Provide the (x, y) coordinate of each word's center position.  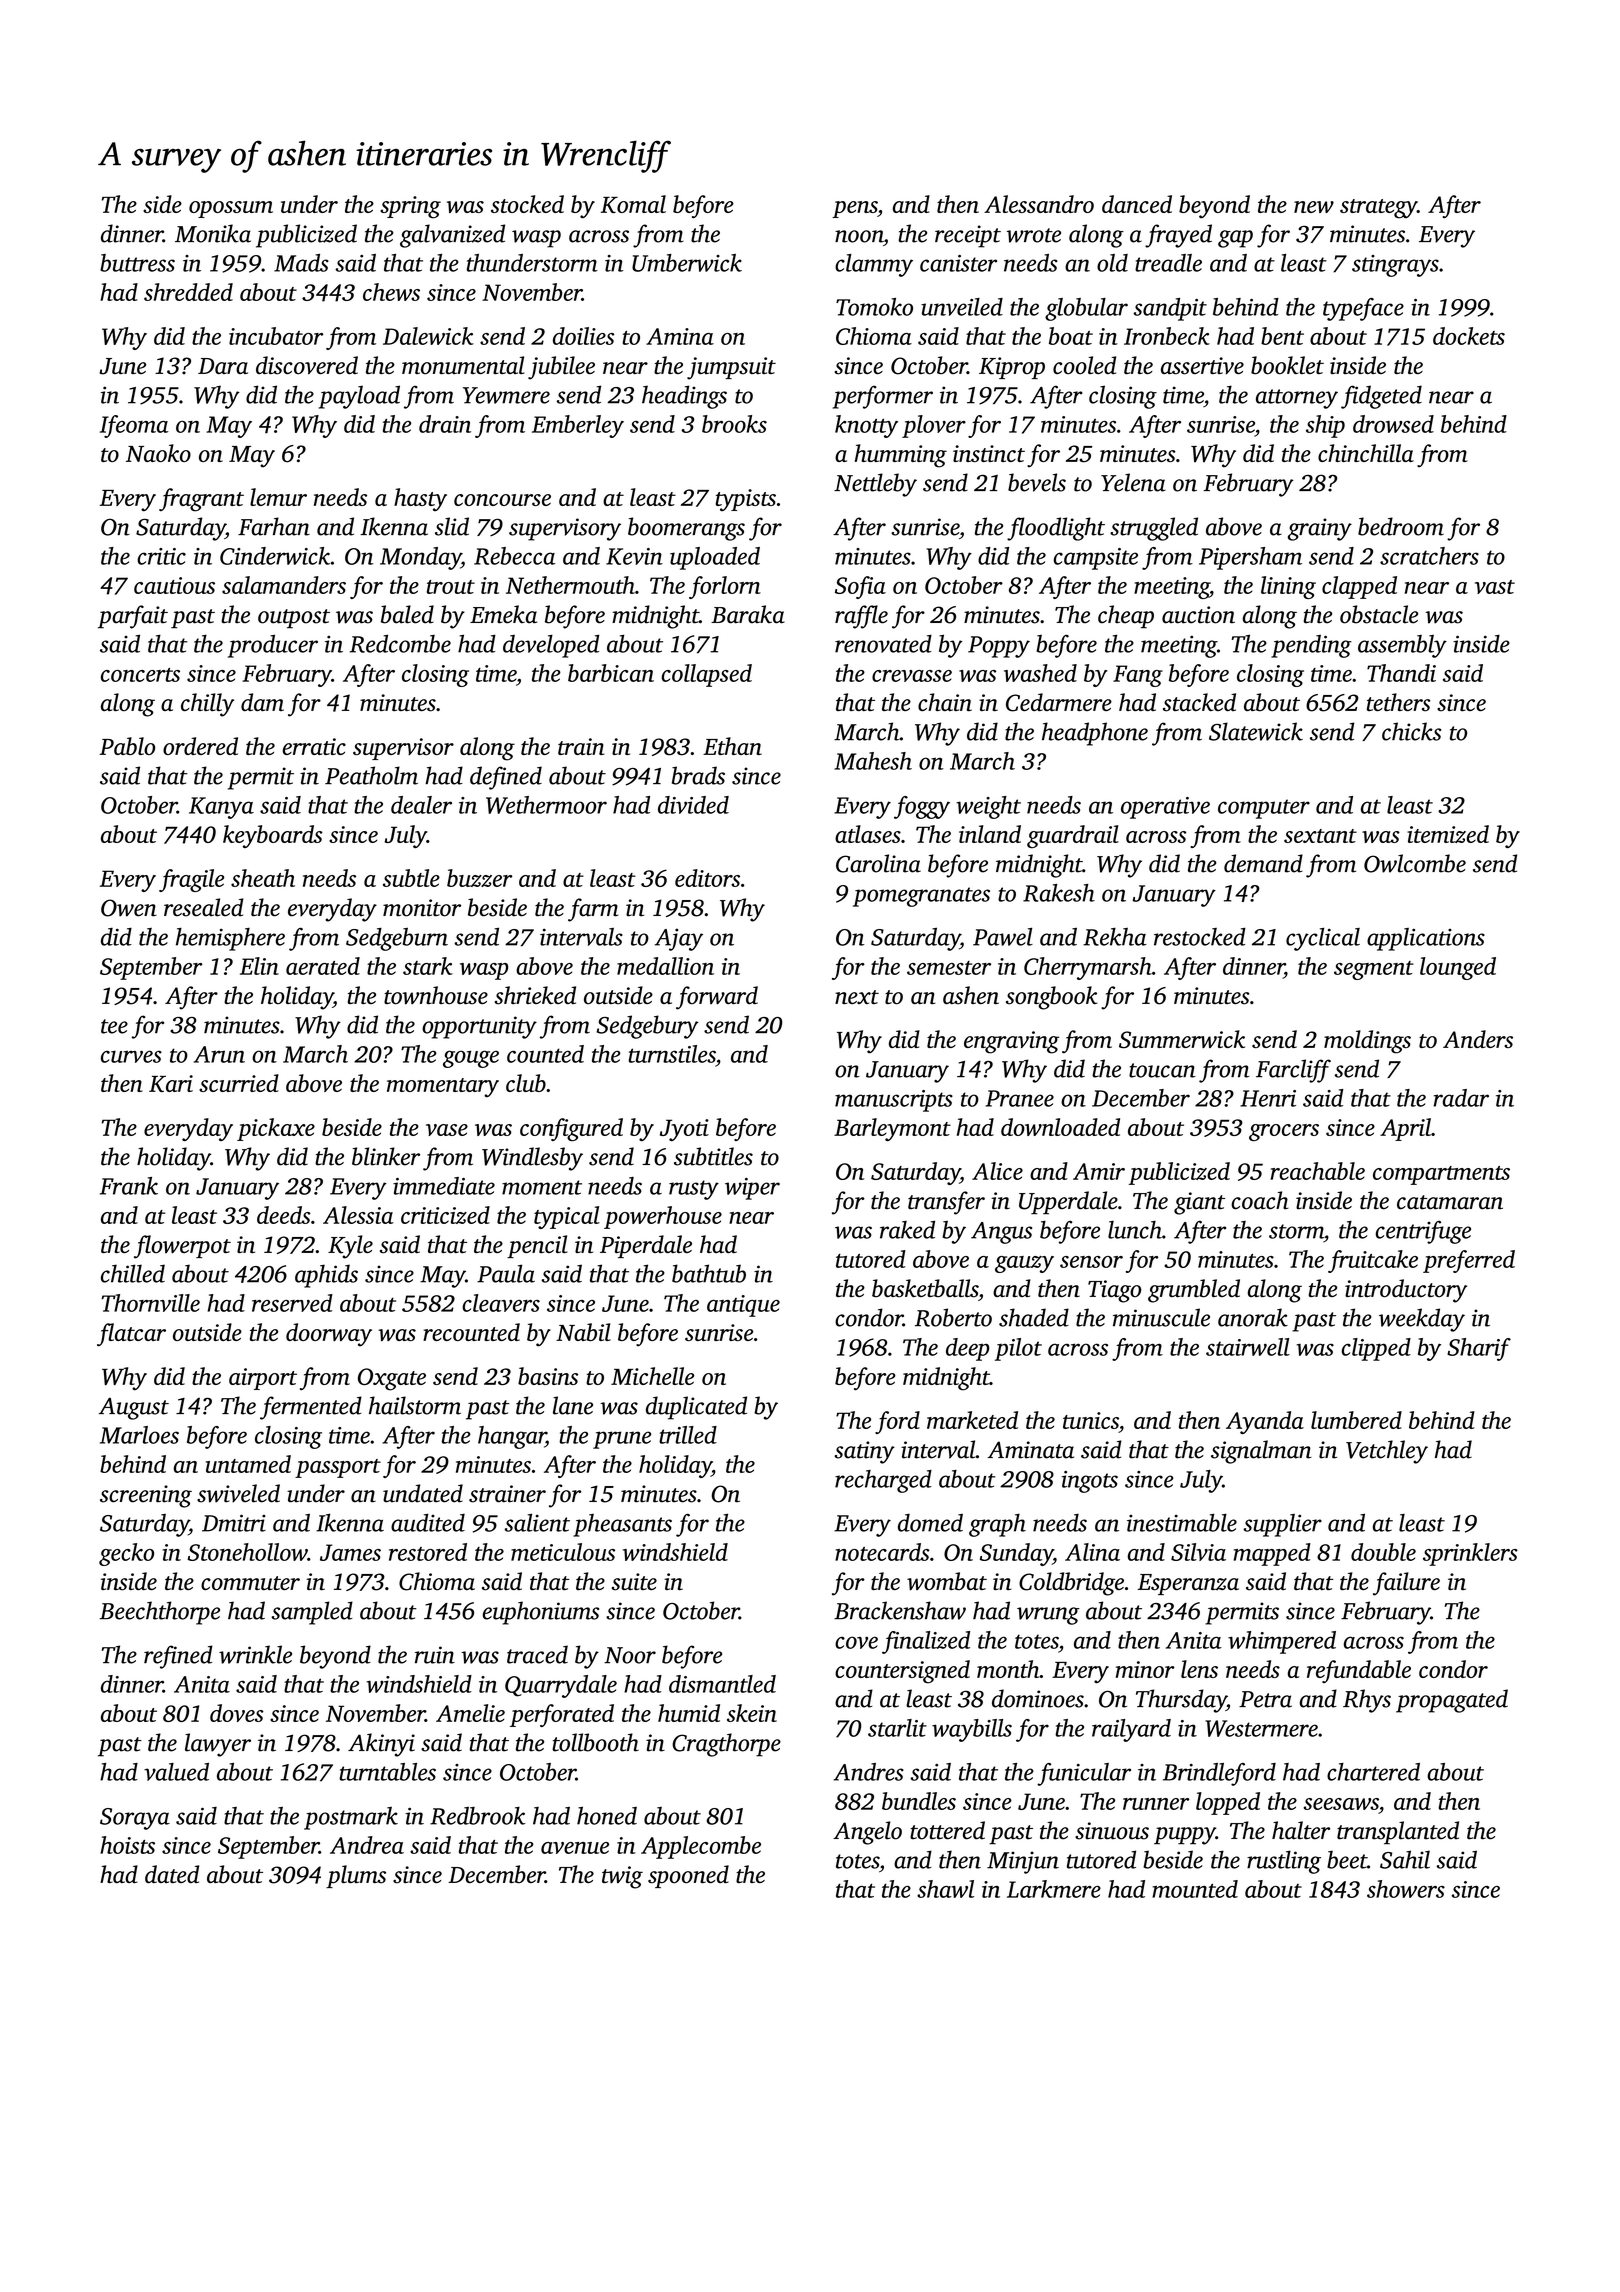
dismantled (722, 1684)
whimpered (1282, 1642)
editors (707, 878)
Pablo (127, 746)
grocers (1284, 1132)
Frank (129, 1186)
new (1314, 207)
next (857, 997)
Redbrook (478, 1816)
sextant (1320, 836)
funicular (1084, 1774)
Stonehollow (247, 1552)
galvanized (452, 236)
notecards (882, 1552)
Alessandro (1039, 204)
